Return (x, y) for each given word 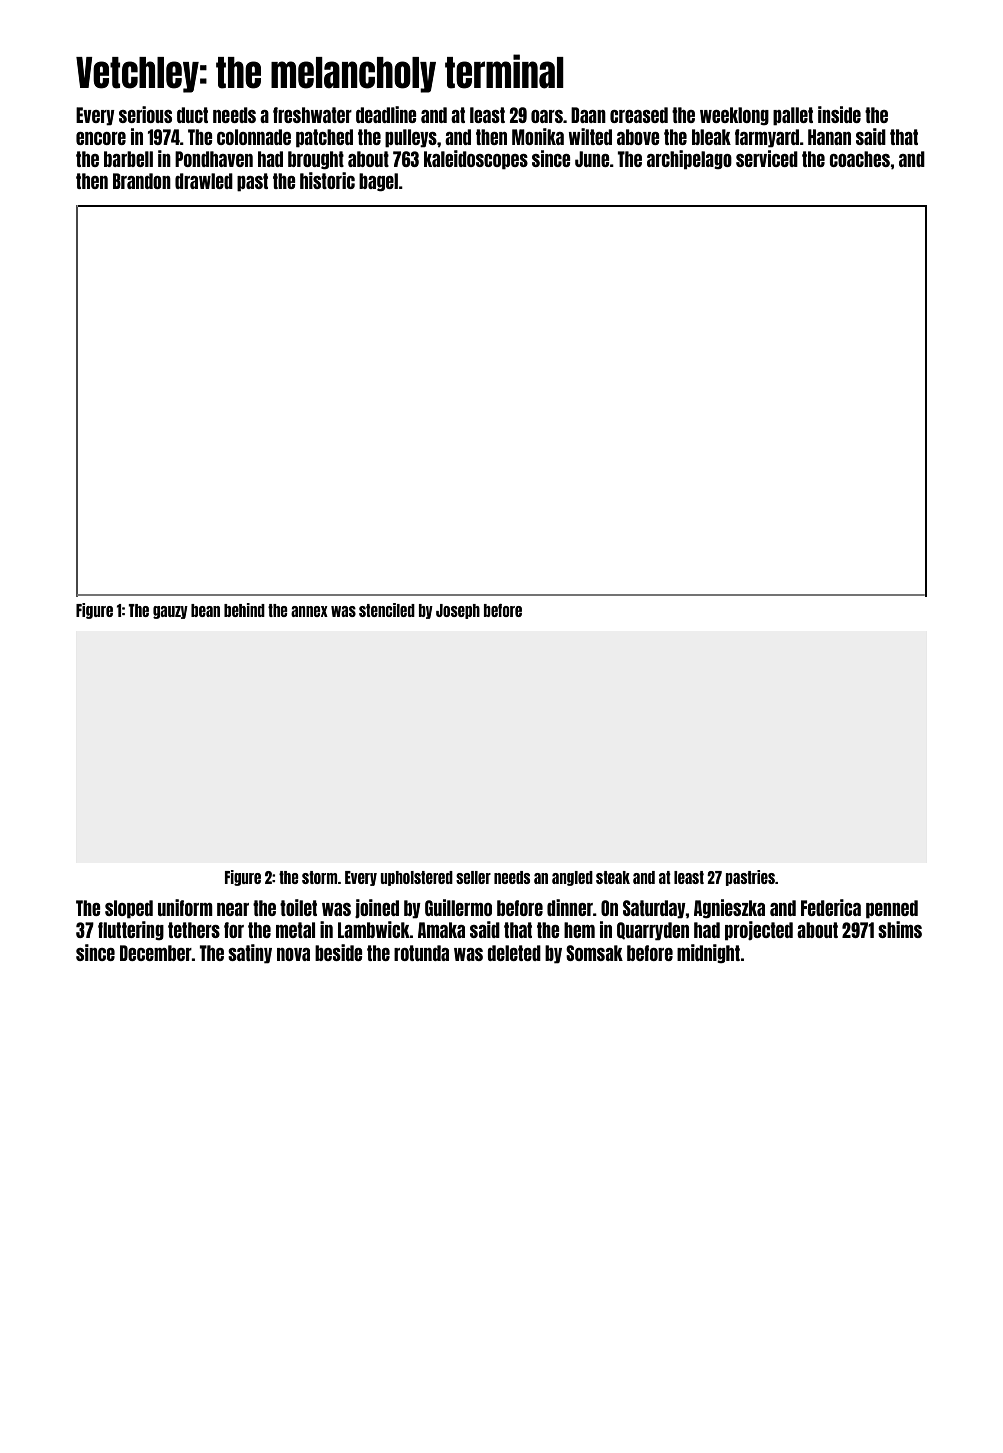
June (592, 159)
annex (309, 611)
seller (473, 877)
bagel (378, 182)
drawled (204, 181)
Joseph (458, 611)
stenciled (387, 610)
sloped (129, 909)
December (156, 953)
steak (613, 877)
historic (327, 180)
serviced (767, 158)
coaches (859, 159)
